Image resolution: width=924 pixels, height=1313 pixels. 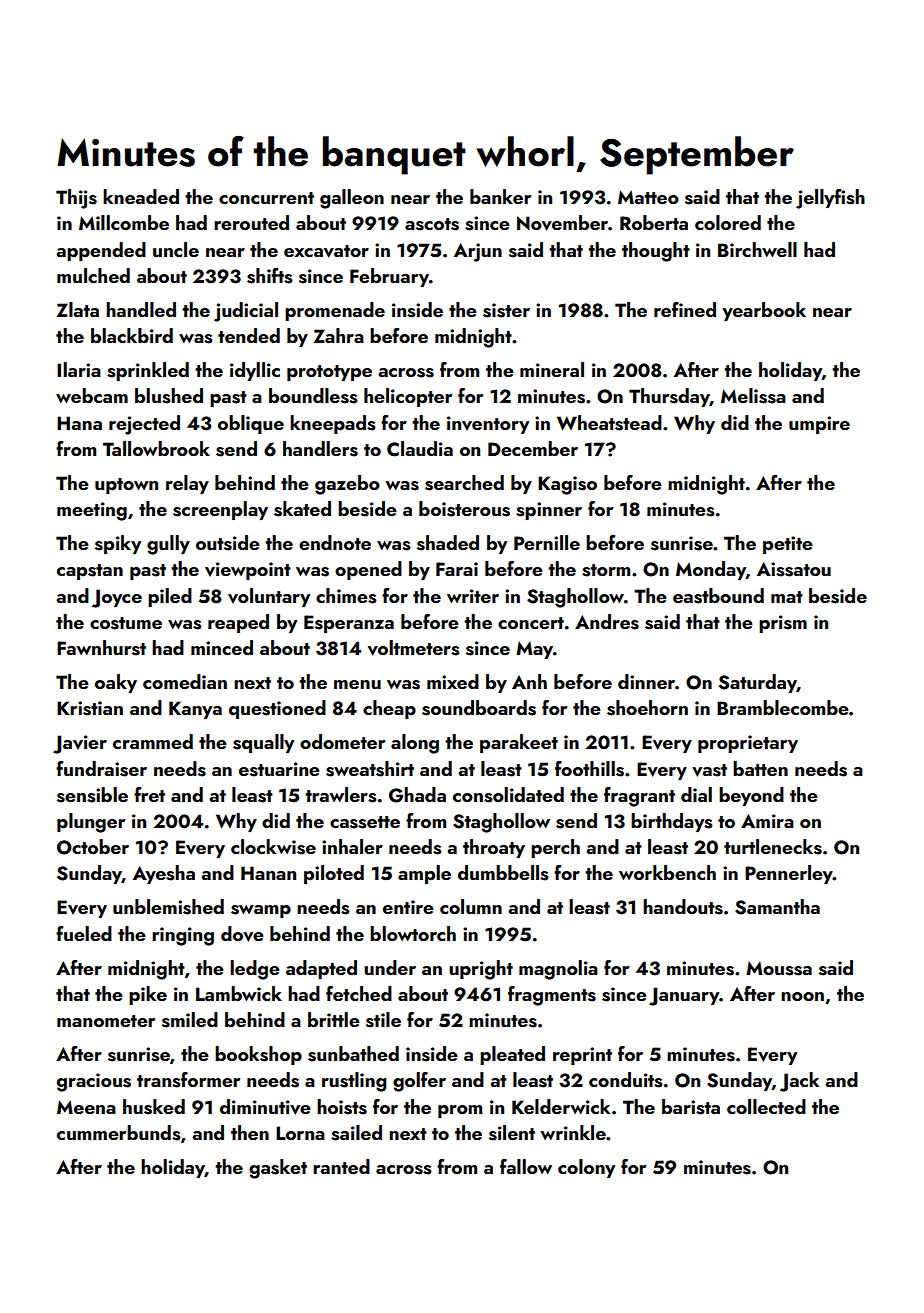 What do you see at coordinates (250, 1132) in the screenshot?
I see `then` at bounding box center [250, 1132].
